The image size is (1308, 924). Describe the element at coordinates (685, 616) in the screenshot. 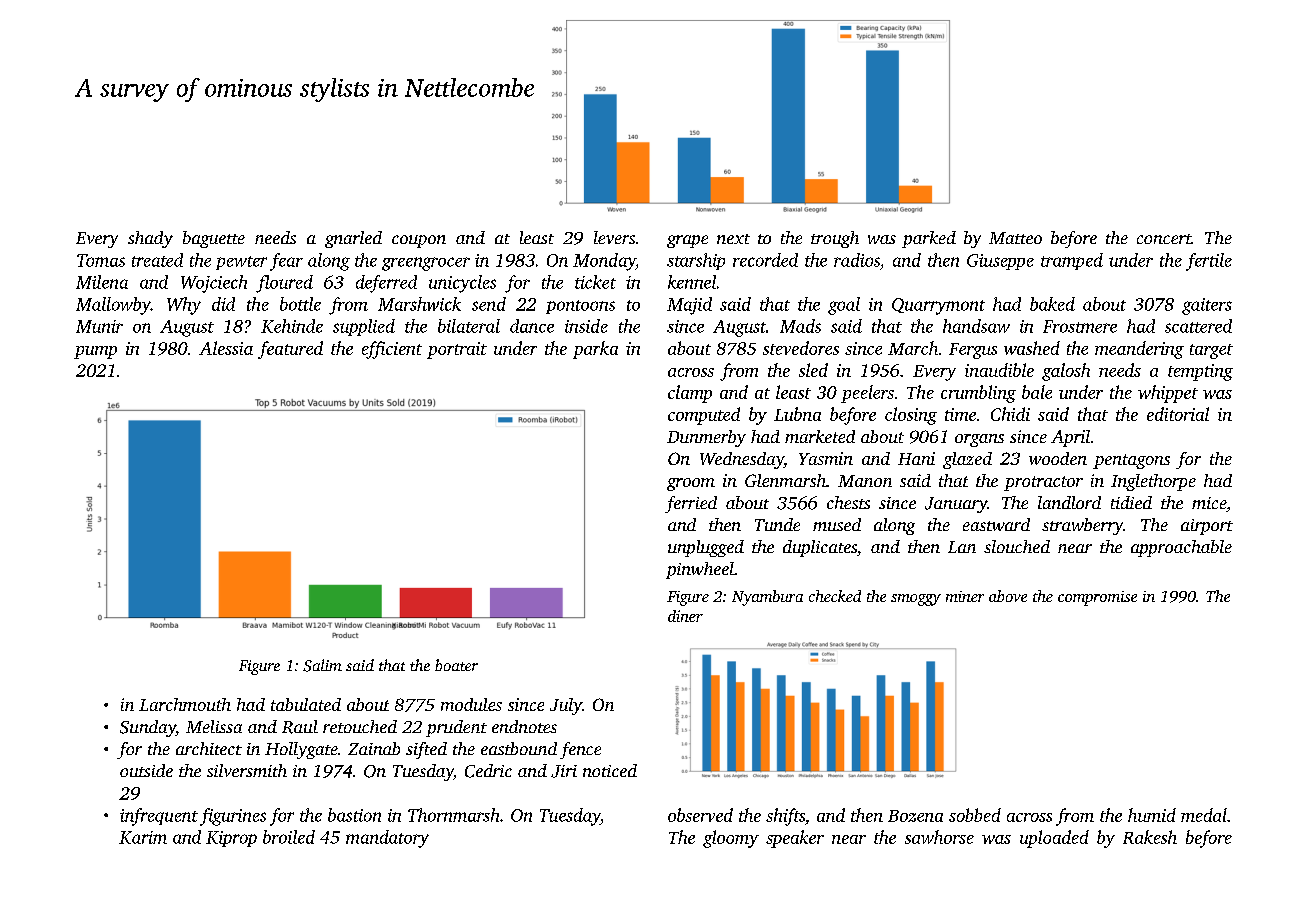

I see `diner` at that location.
